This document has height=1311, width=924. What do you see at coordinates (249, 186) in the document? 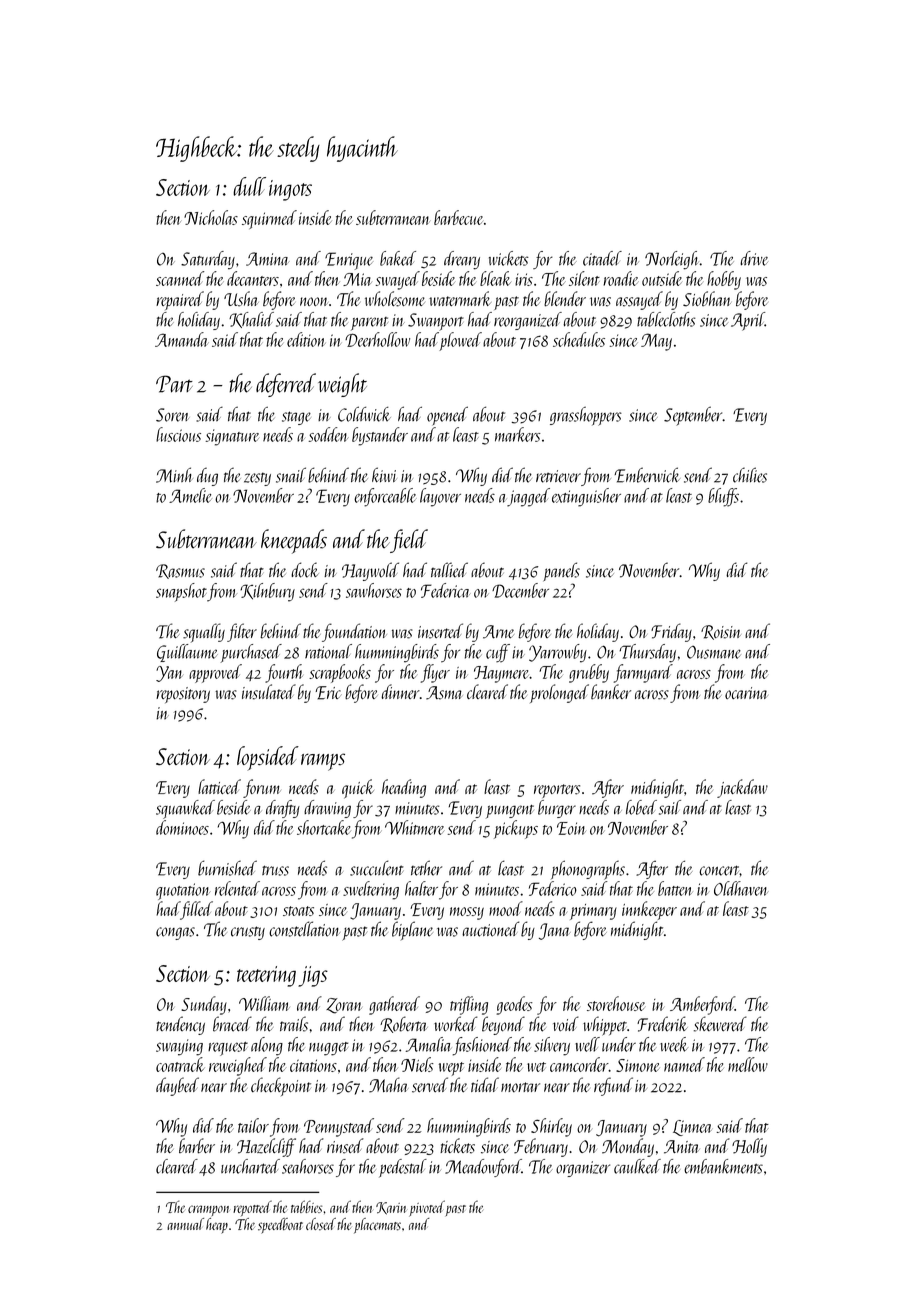
I see `dull` at bounding box center [249, 186].
